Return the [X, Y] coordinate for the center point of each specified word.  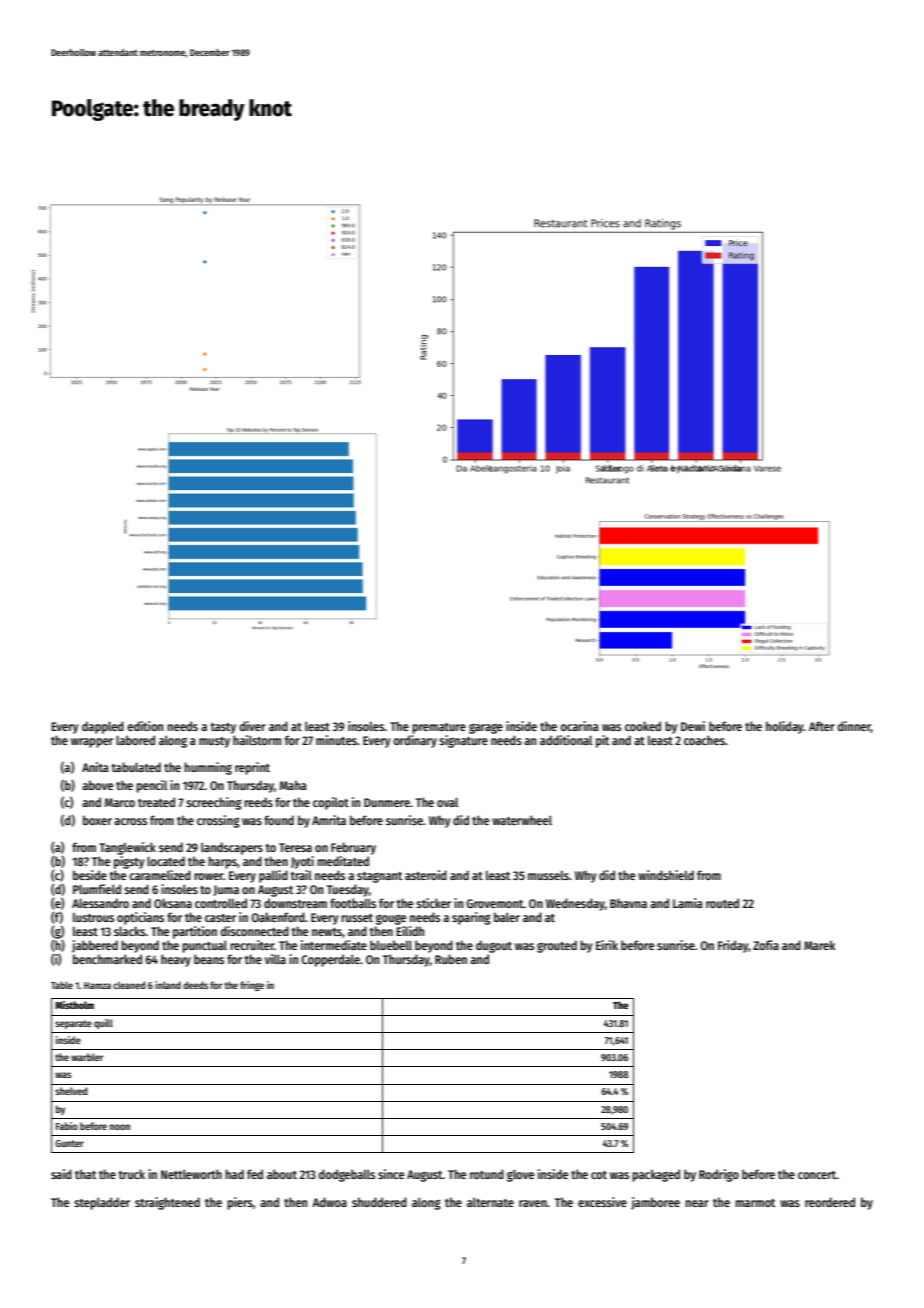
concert [817, 1175]
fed [255, 1174]
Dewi [693, 726]
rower [208, 876]
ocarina [579, 726]
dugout [494, 946]
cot [599, 1175]
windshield [666, 875]
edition [145, 726]
